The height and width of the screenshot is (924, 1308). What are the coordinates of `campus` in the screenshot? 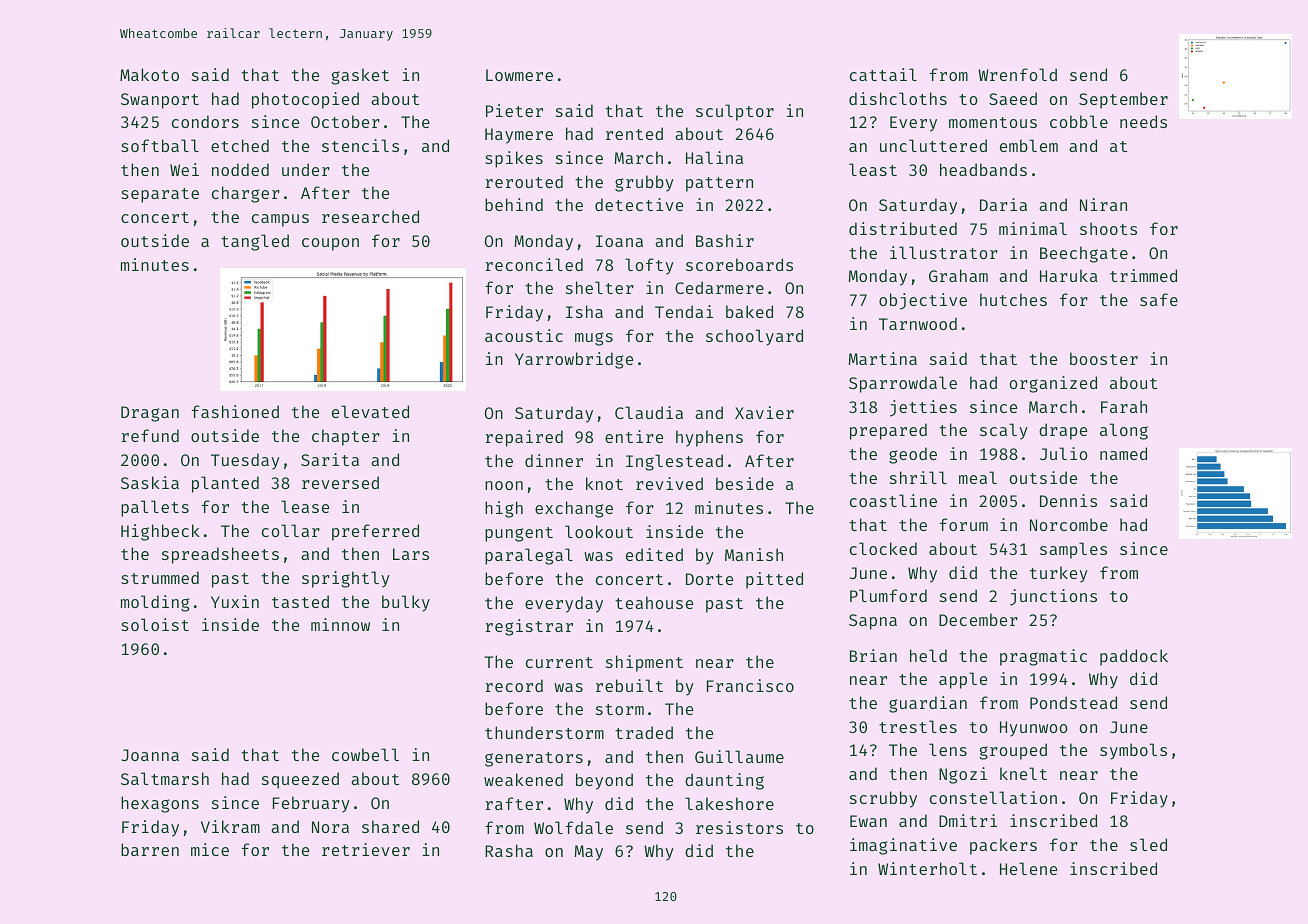 It's located at (280, 220).
